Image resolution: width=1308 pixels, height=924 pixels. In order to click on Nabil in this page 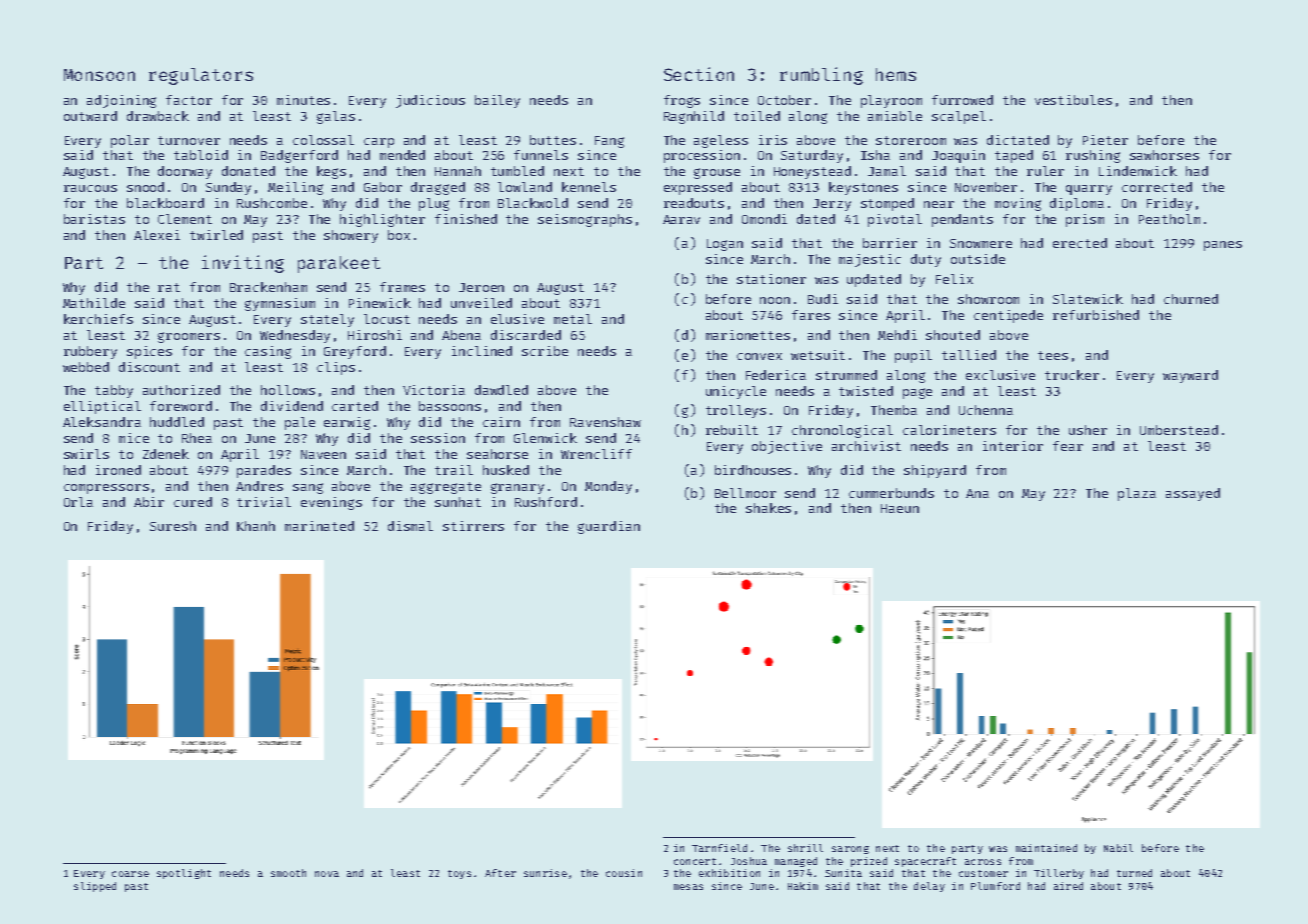, I will do `click(1118, 848)`.
